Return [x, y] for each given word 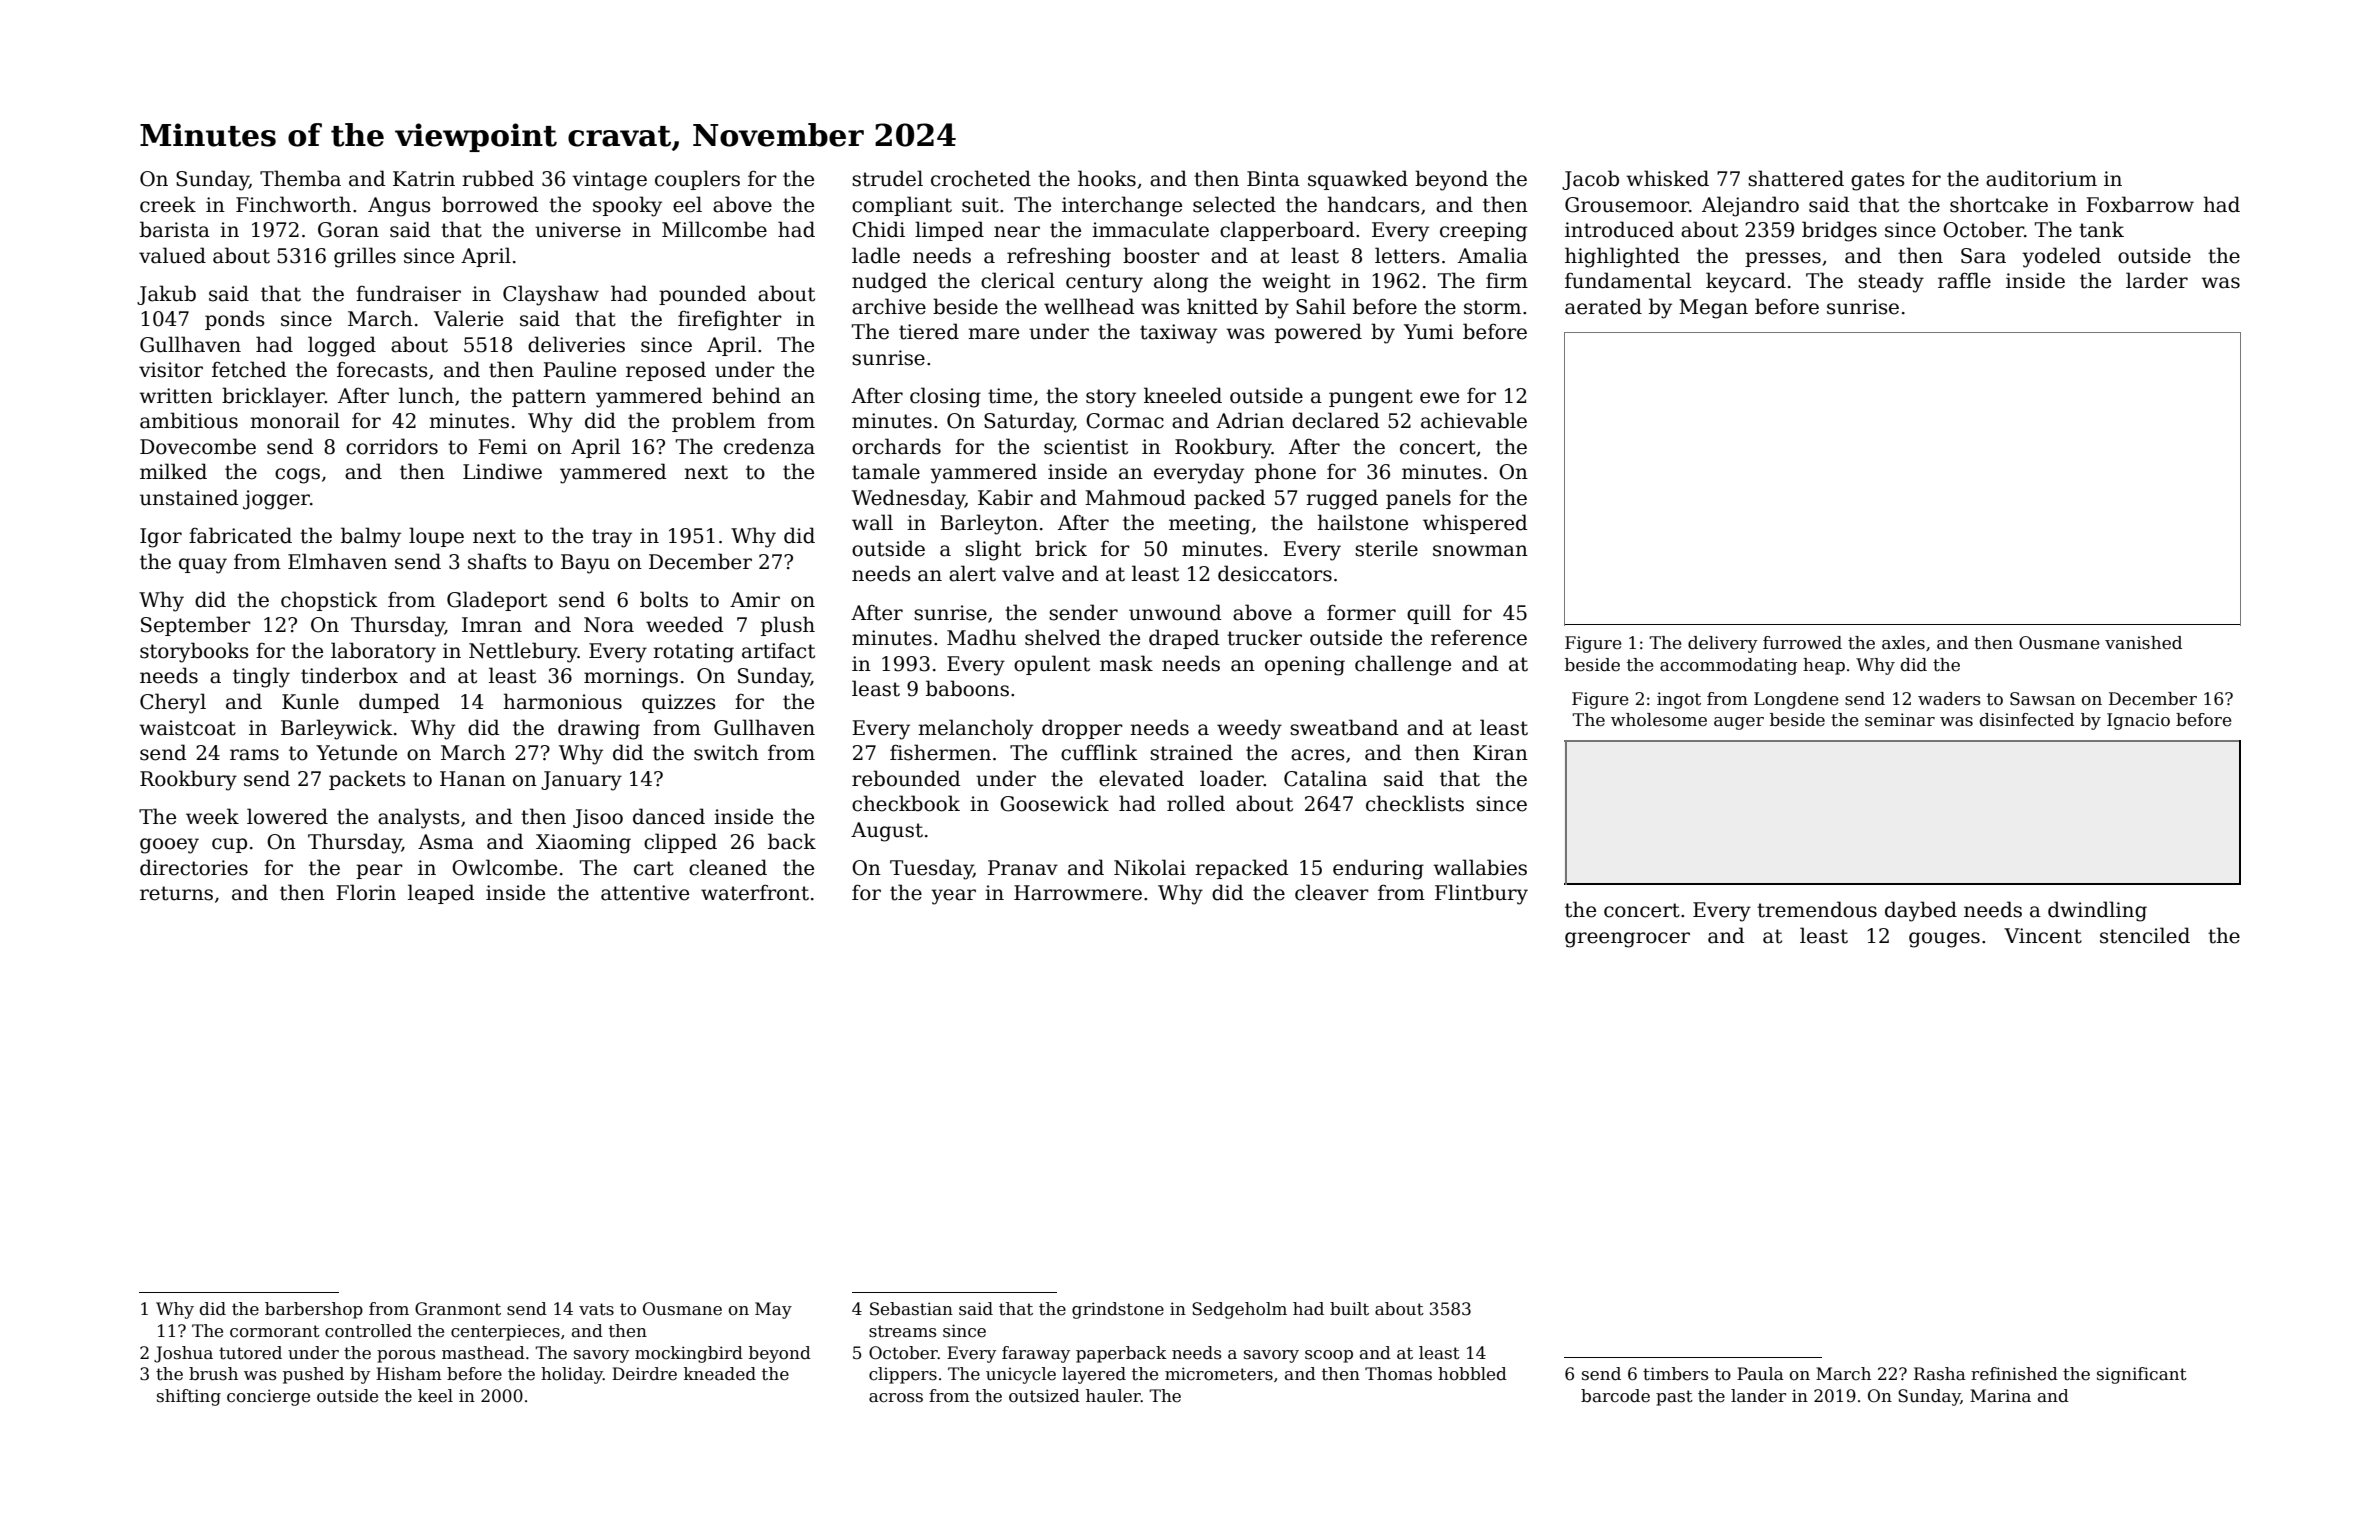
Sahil [1321, 306]
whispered [1475, 524]
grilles [365, 257]
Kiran [1500, 753]
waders [1949, 699]
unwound [1175, 612]
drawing [599, 729]
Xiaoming [583, 844]
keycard [1746, 282]
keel [435, 1396]
